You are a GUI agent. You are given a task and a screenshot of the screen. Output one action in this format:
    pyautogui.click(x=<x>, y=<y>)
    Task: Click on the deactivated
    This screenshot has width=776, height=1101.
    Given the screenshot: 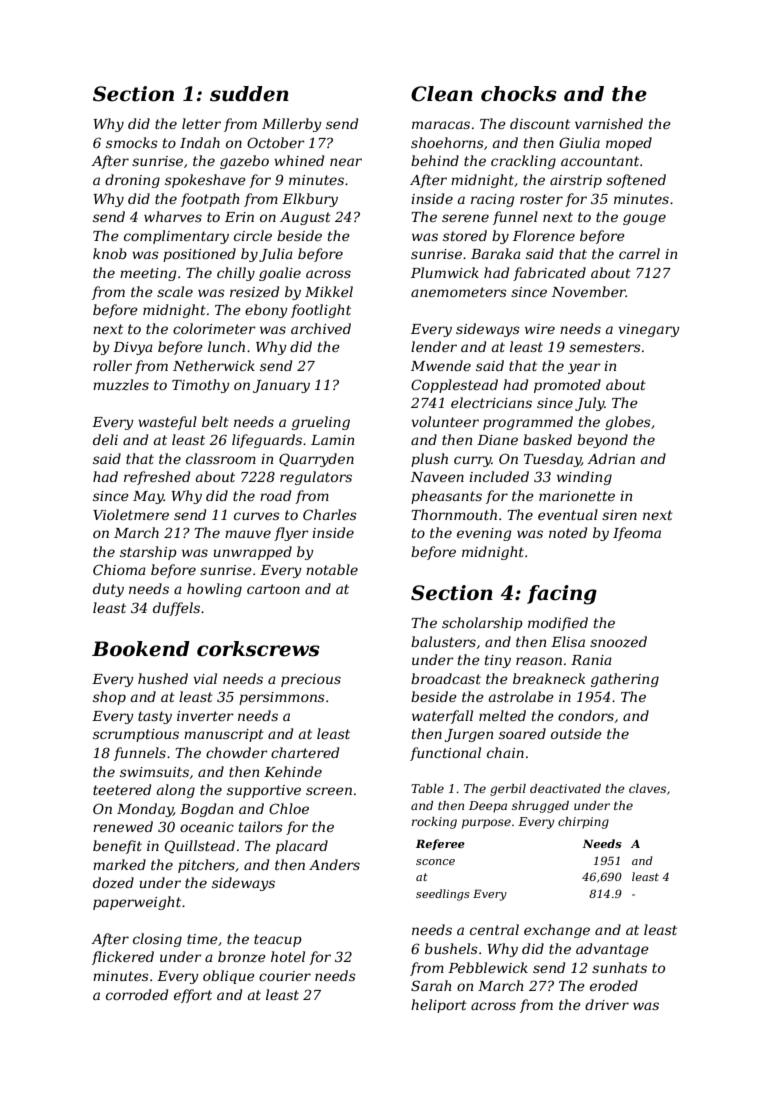 What is the action you would take?
    pyautogui.click(x=565, y=788)
